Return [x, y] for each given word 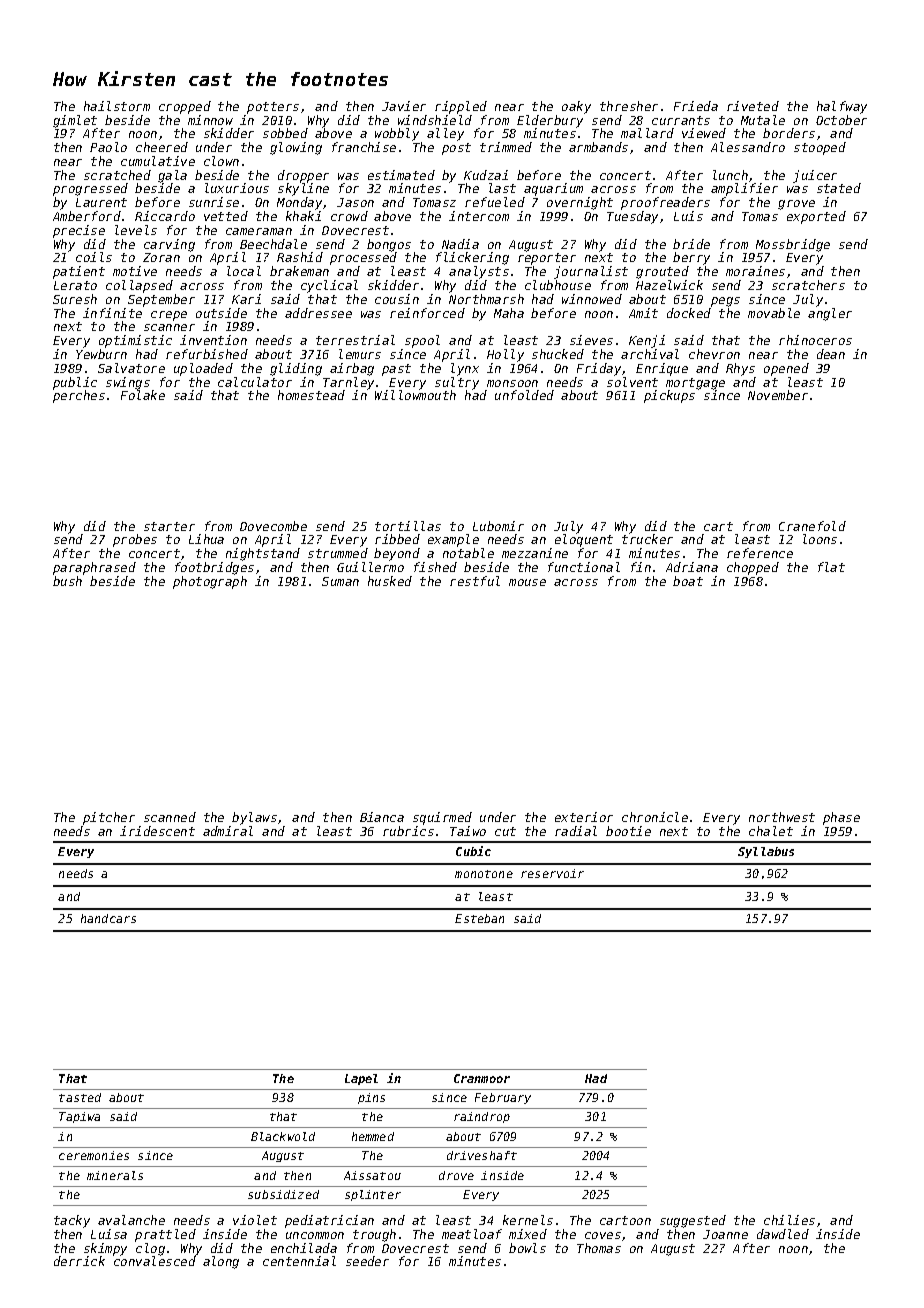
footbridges [214, 568]
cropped [185, 107]
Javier [404, 106]
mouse [527, 582]
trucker [647, 539]
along [221, 1262]
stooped [820, 148]
